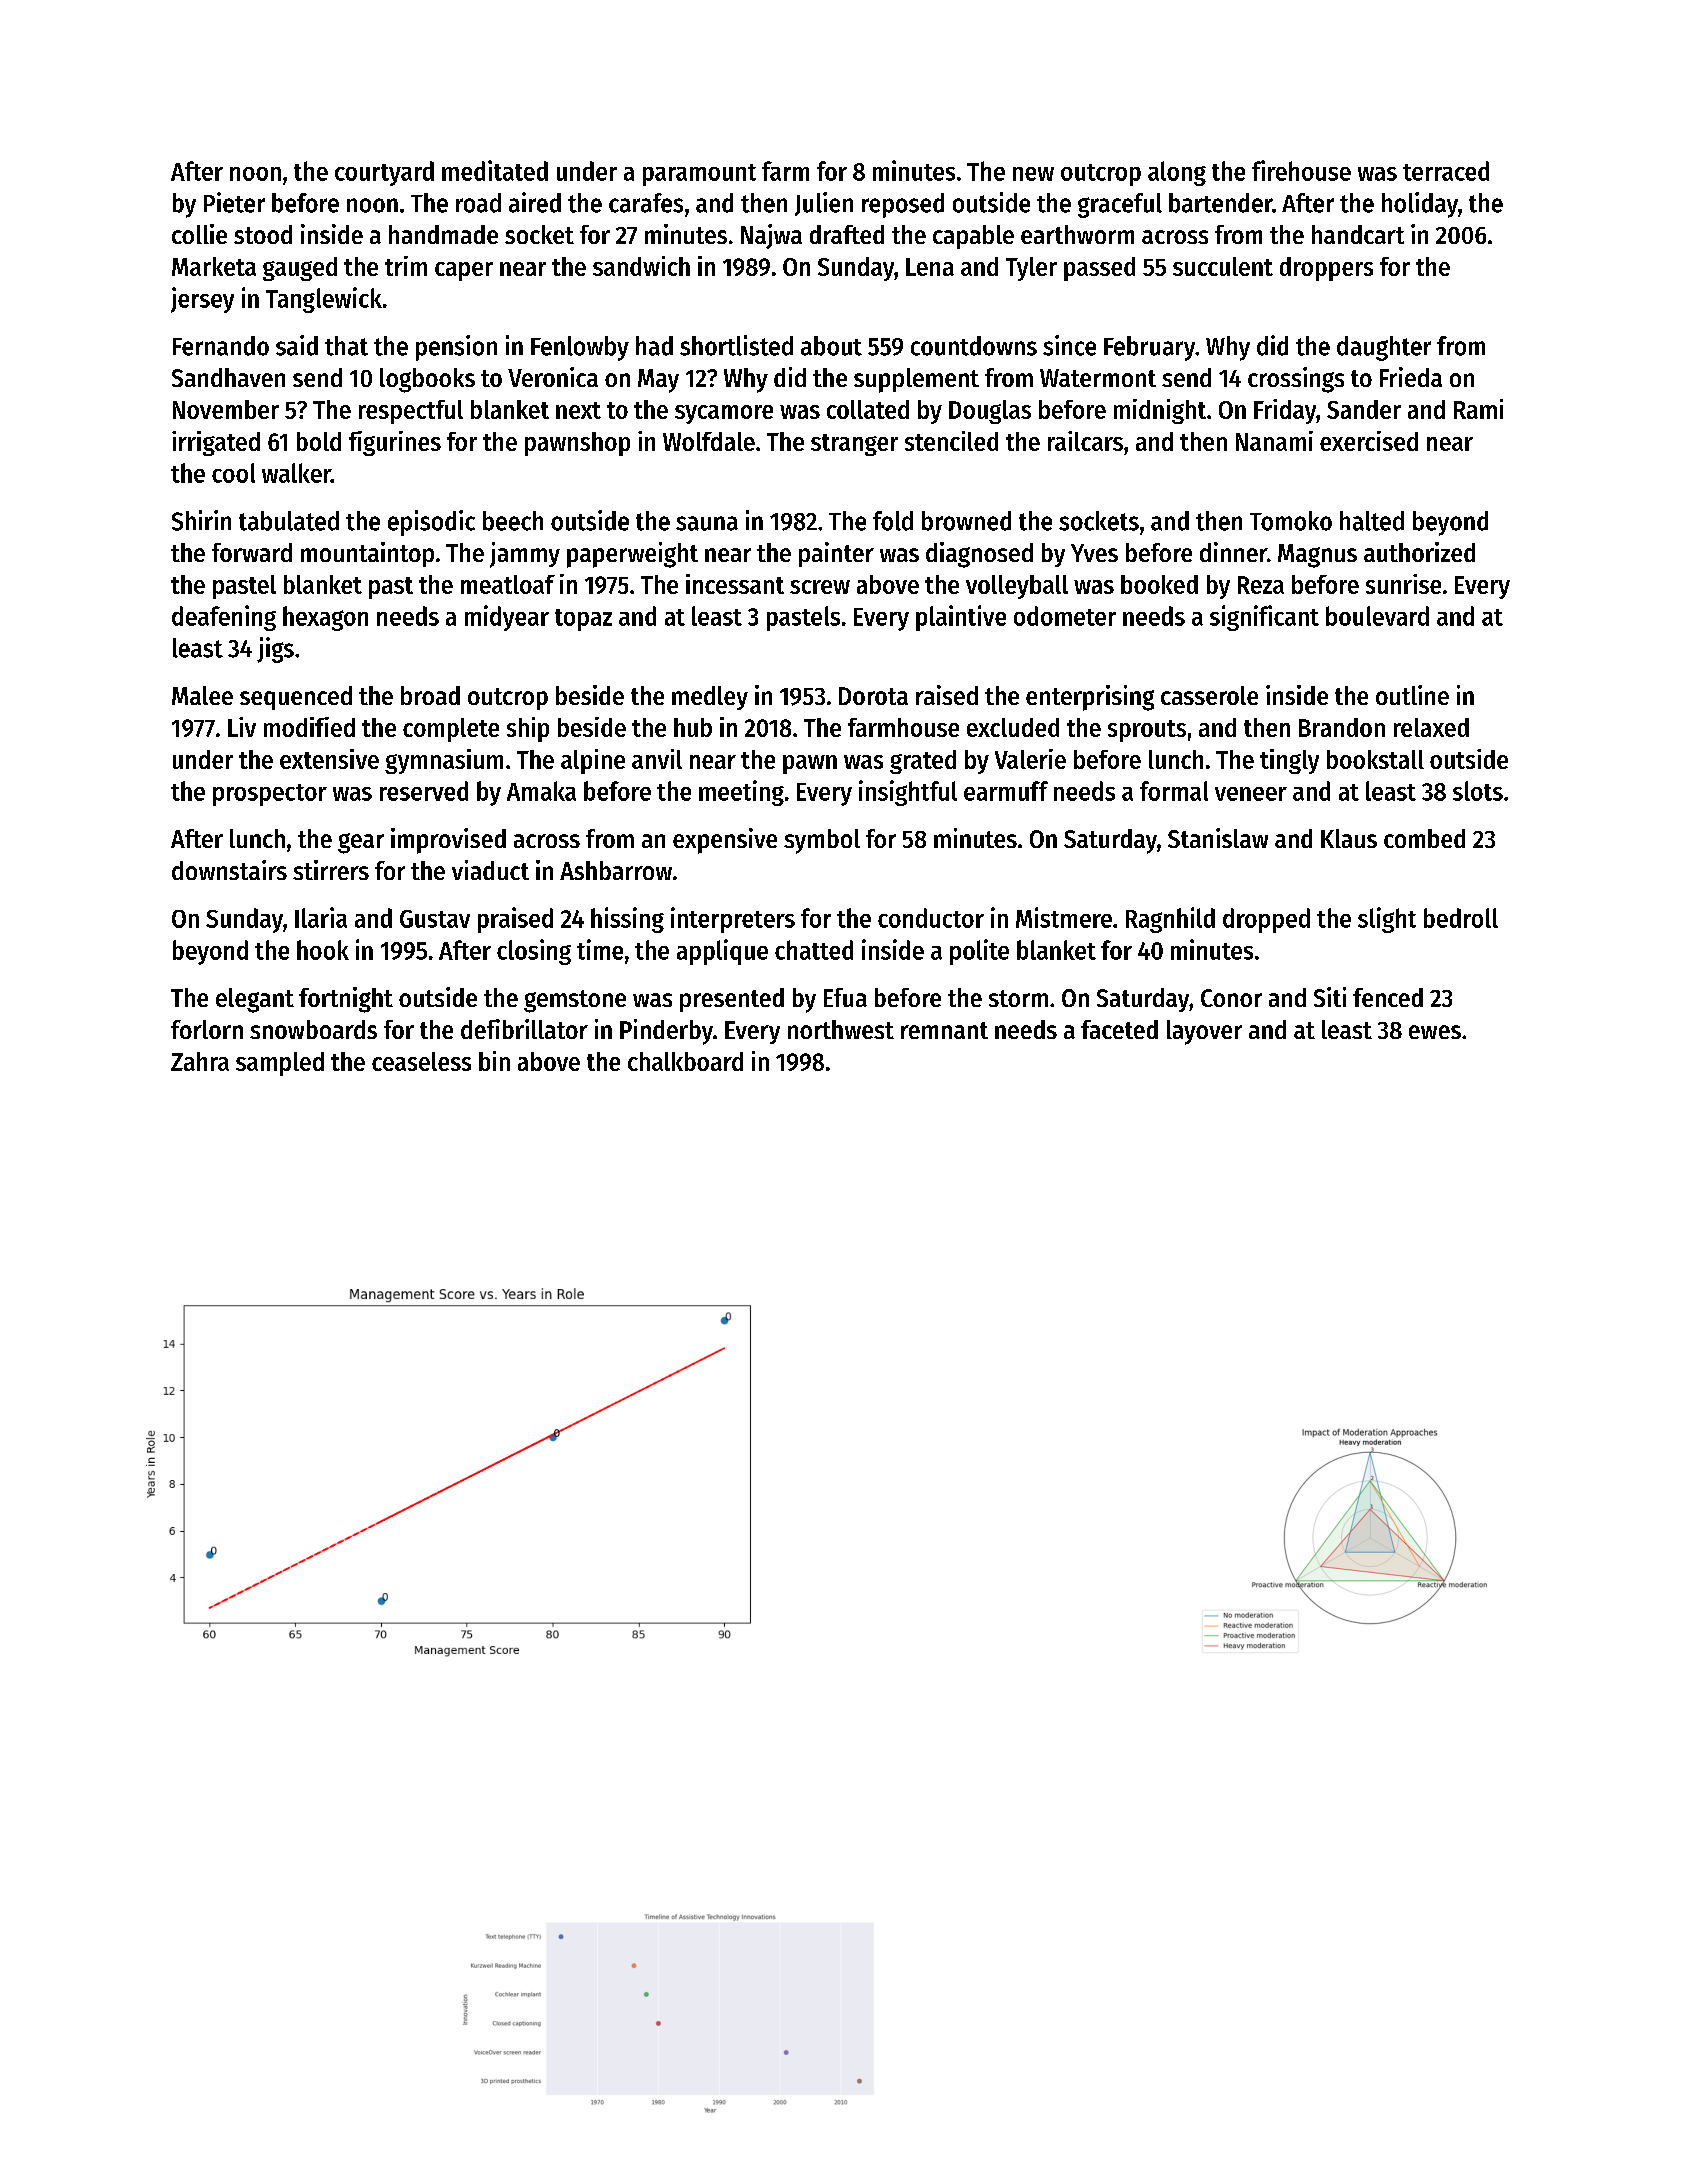 The image size is (1683, 2178). I want to click on Dorota, so click(873, 696).
